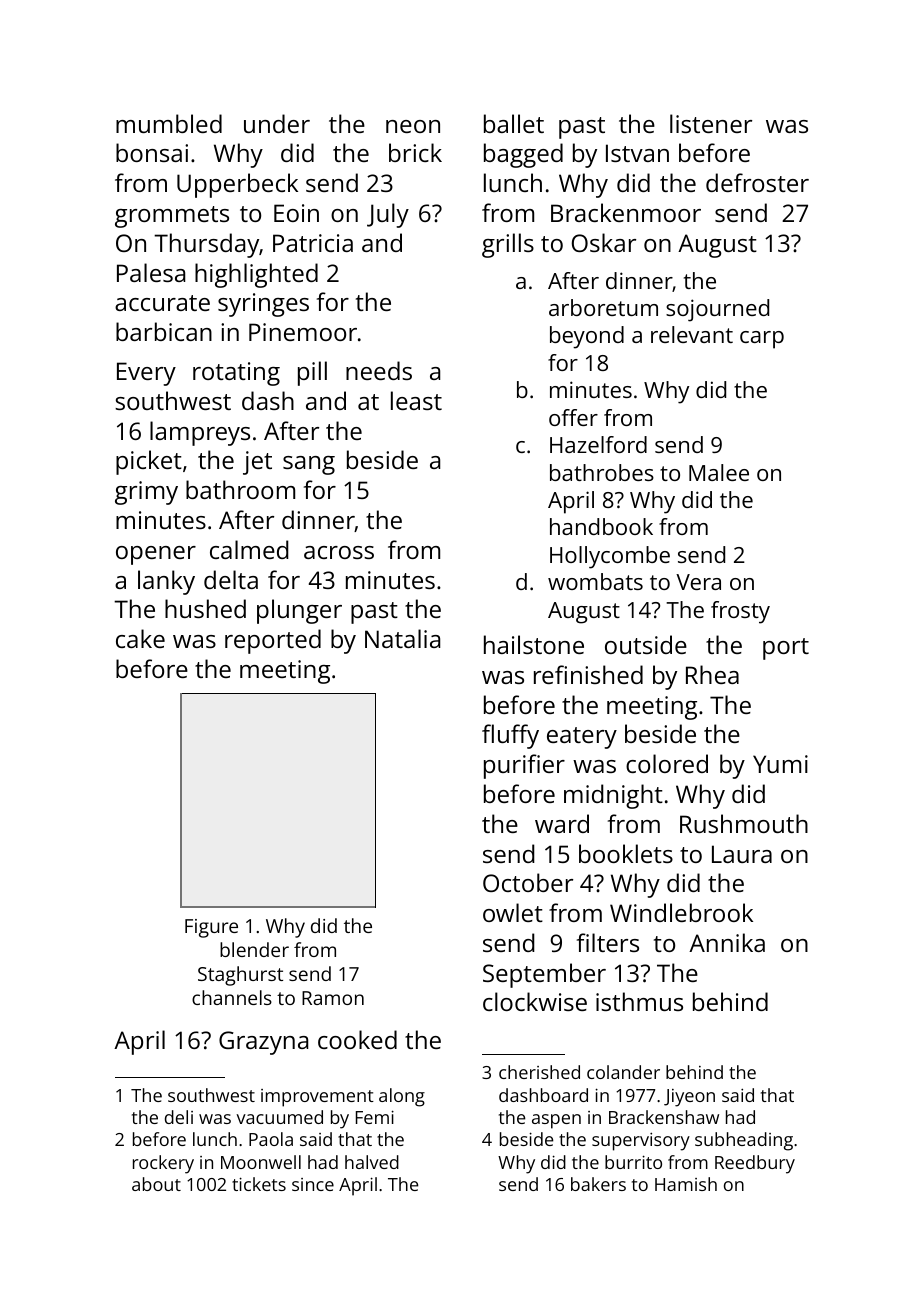 The height and width of the screenshot is (1311, 924). I want to click on listener, so click(711, 123).
